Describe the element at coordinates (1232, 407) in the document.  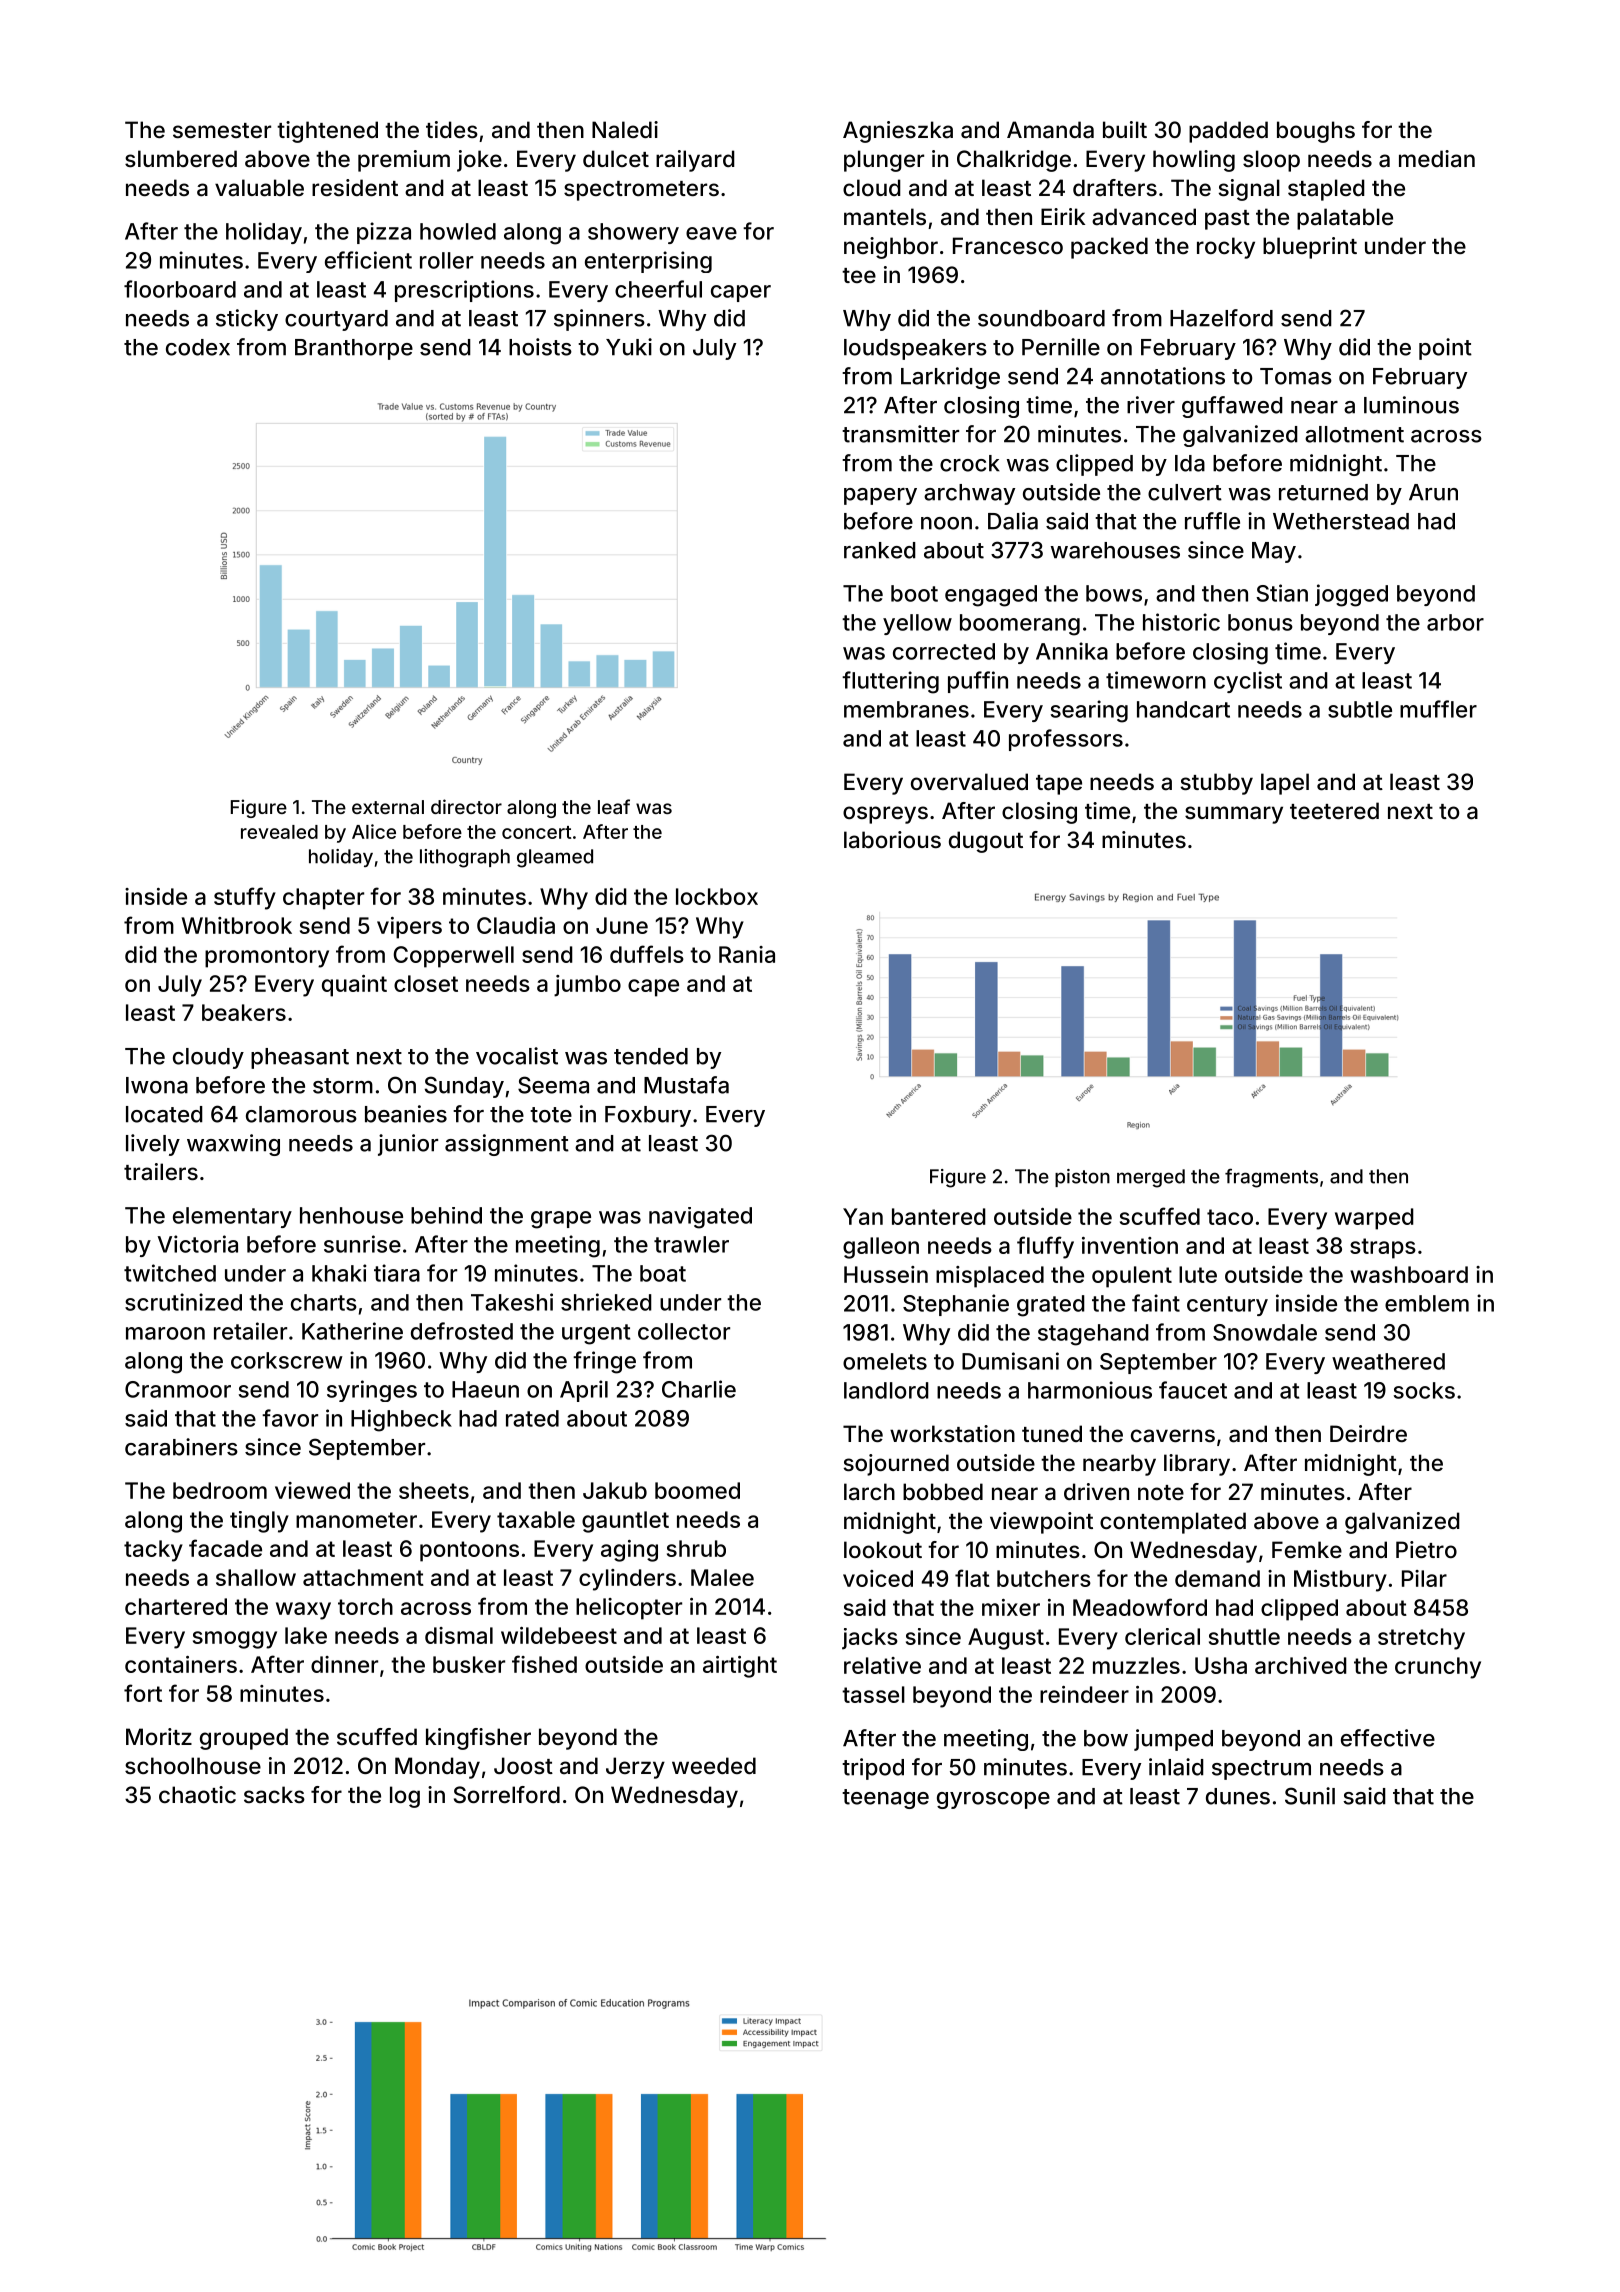
I see `guffawed` at that location.
